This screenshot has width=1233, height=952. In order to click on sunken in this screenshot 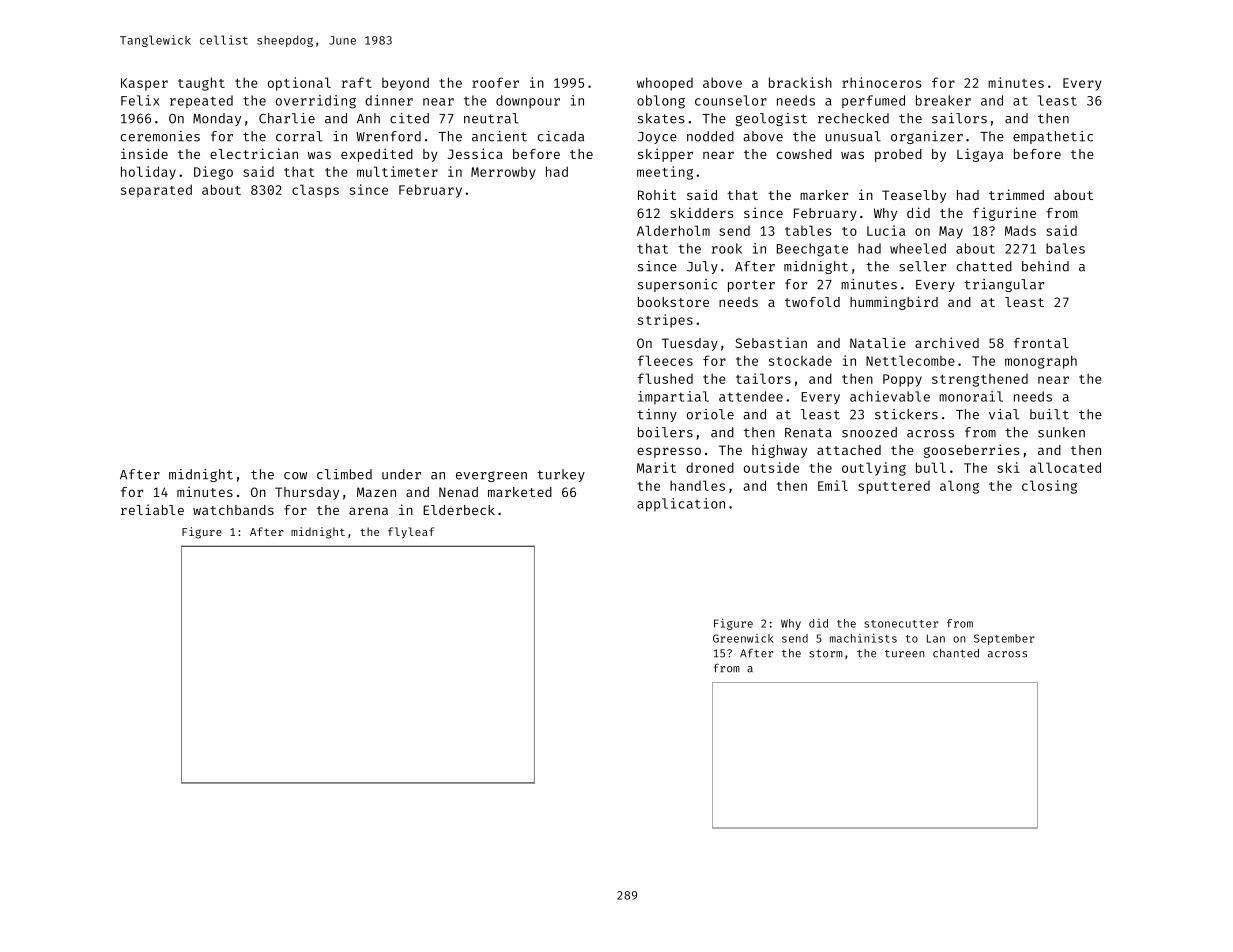, I will do `click(1061, 432)`.
